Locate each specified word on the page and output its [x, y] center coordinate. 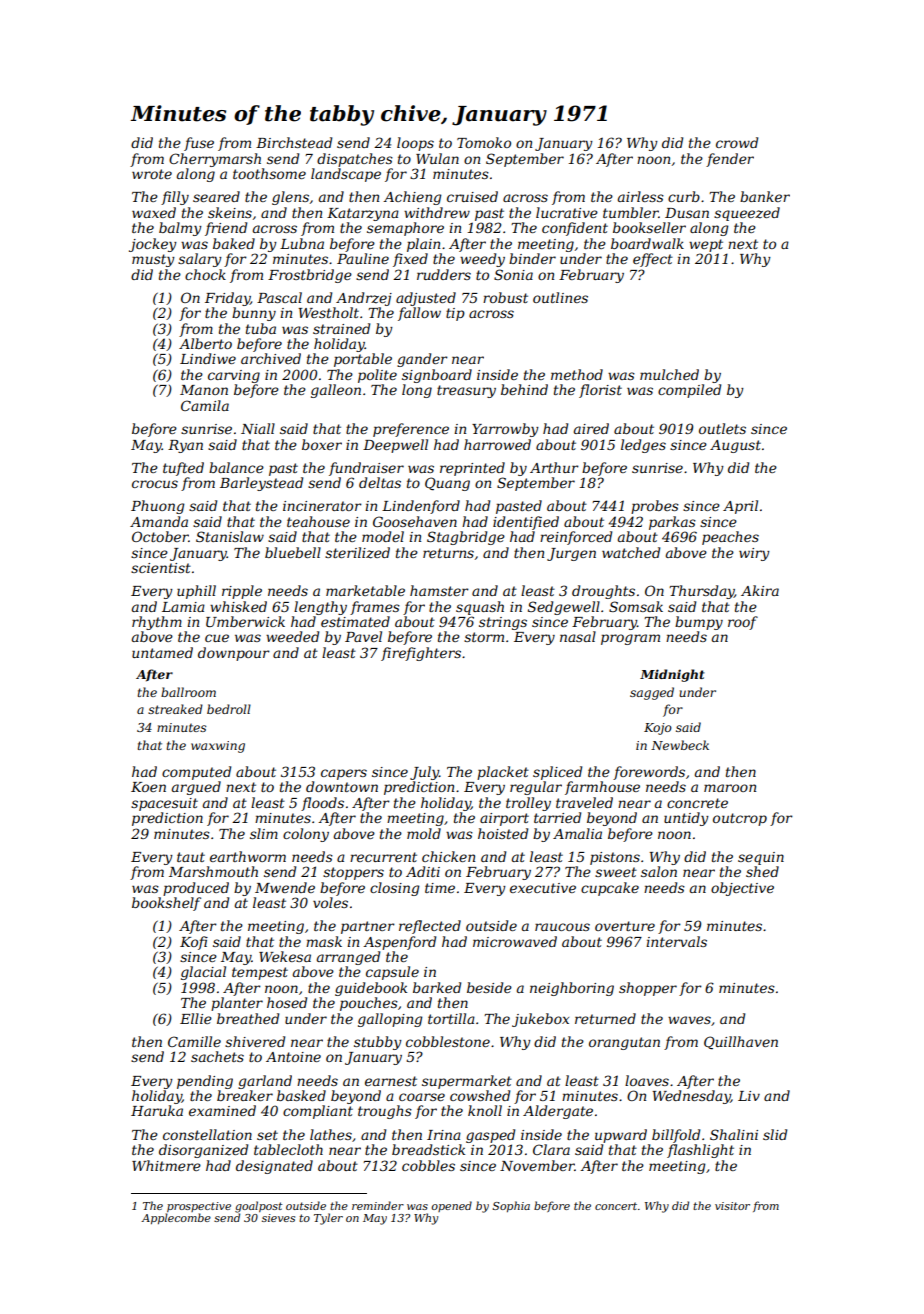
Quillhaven [741, 1042]
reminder [378, 1205]
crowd [737, 142]
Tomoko [484, 142]
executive [543, 888]
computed [196, 773]
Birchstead [294, 142]
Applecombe [176, 1218]
